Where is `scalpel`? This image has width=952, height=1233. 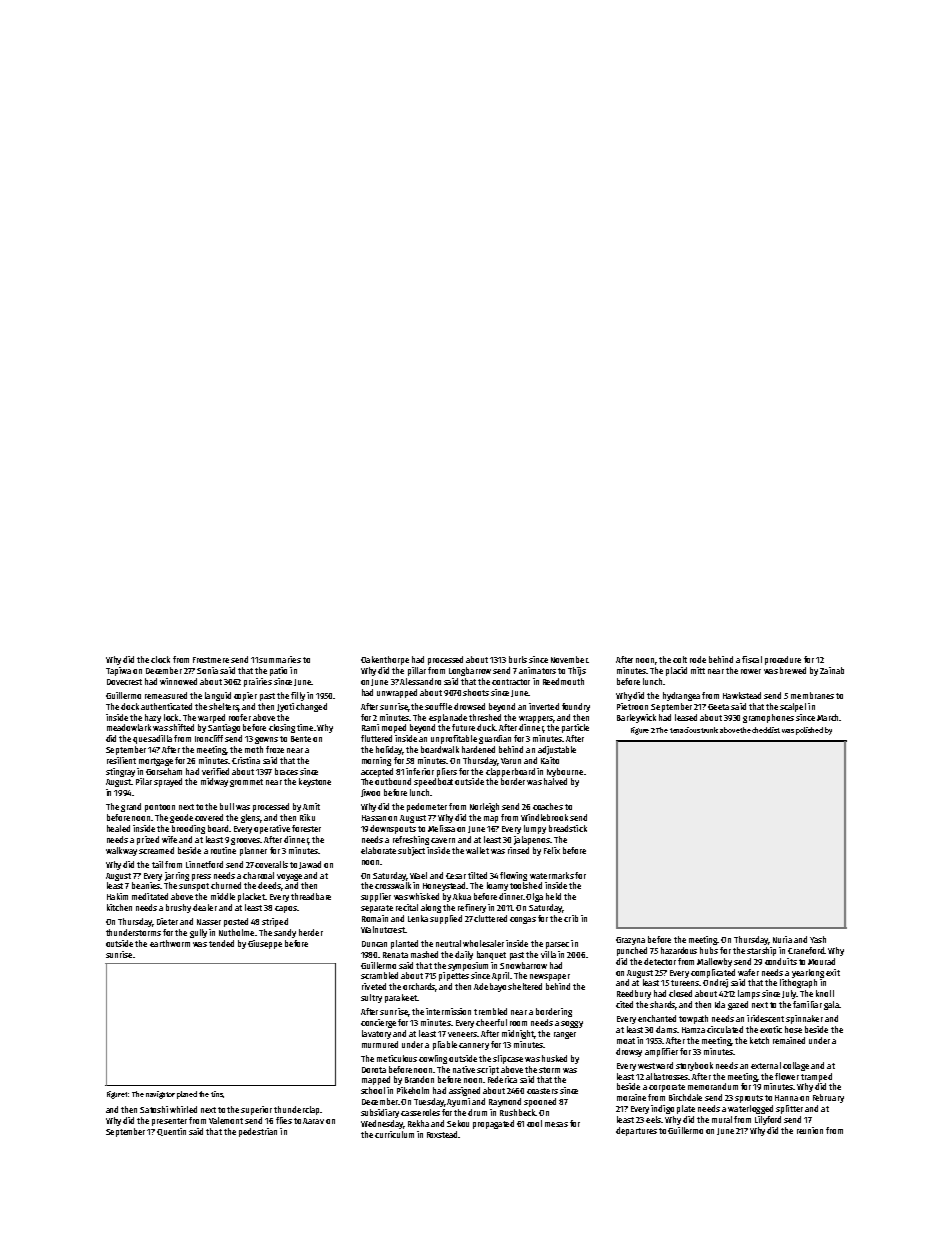 scalpel is located at coordinates (793, 707).
